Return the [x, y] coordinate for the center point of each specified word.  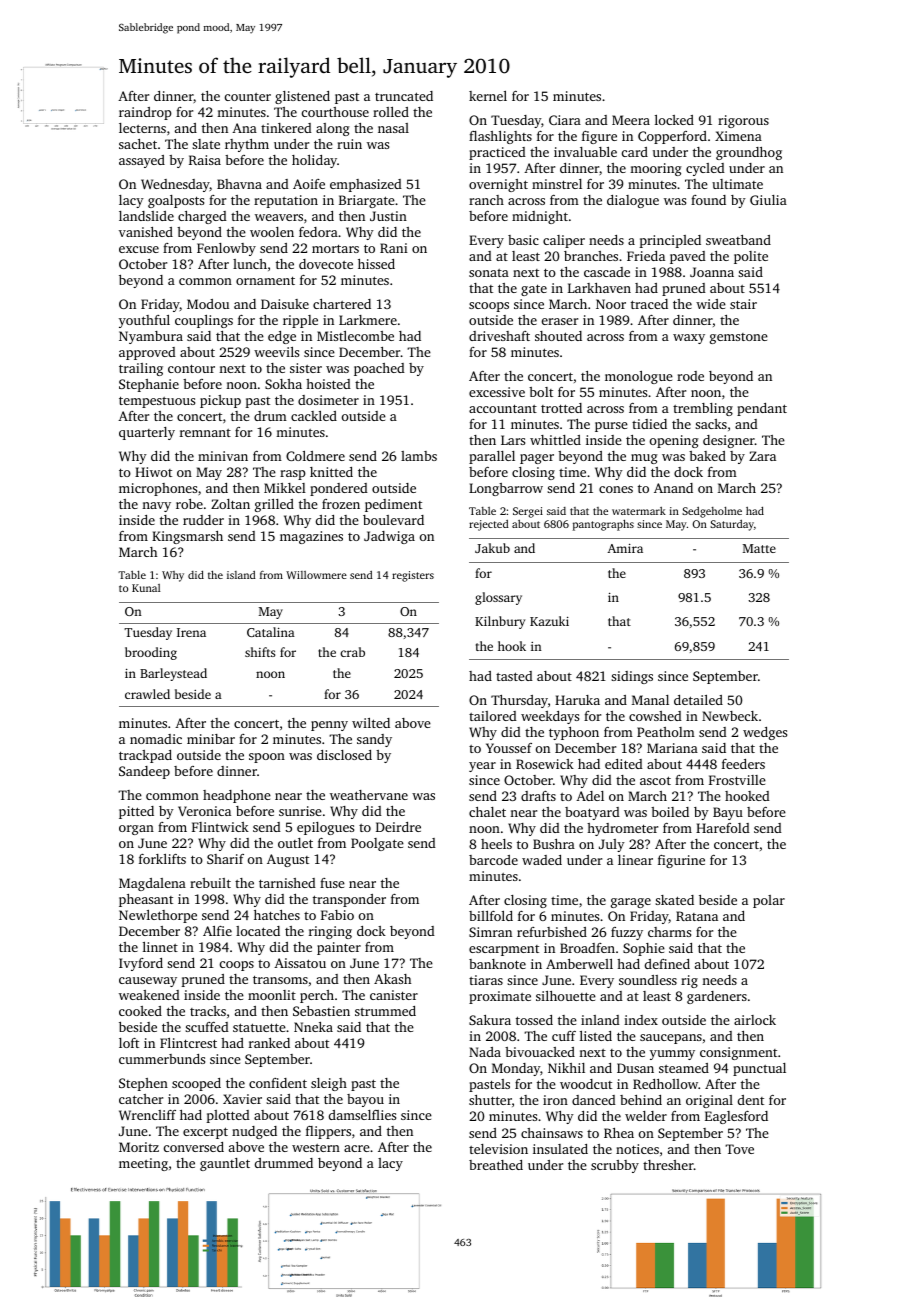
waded [542, 860]
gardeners [717, 997]
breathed [496, 1165]
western [316, 1148]
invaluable [585, 152]
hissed [376, 264]
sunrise [300, 811]
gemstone [739, 338]
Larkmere [368, 320]
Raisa [205, 160]
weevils [276, 352]
